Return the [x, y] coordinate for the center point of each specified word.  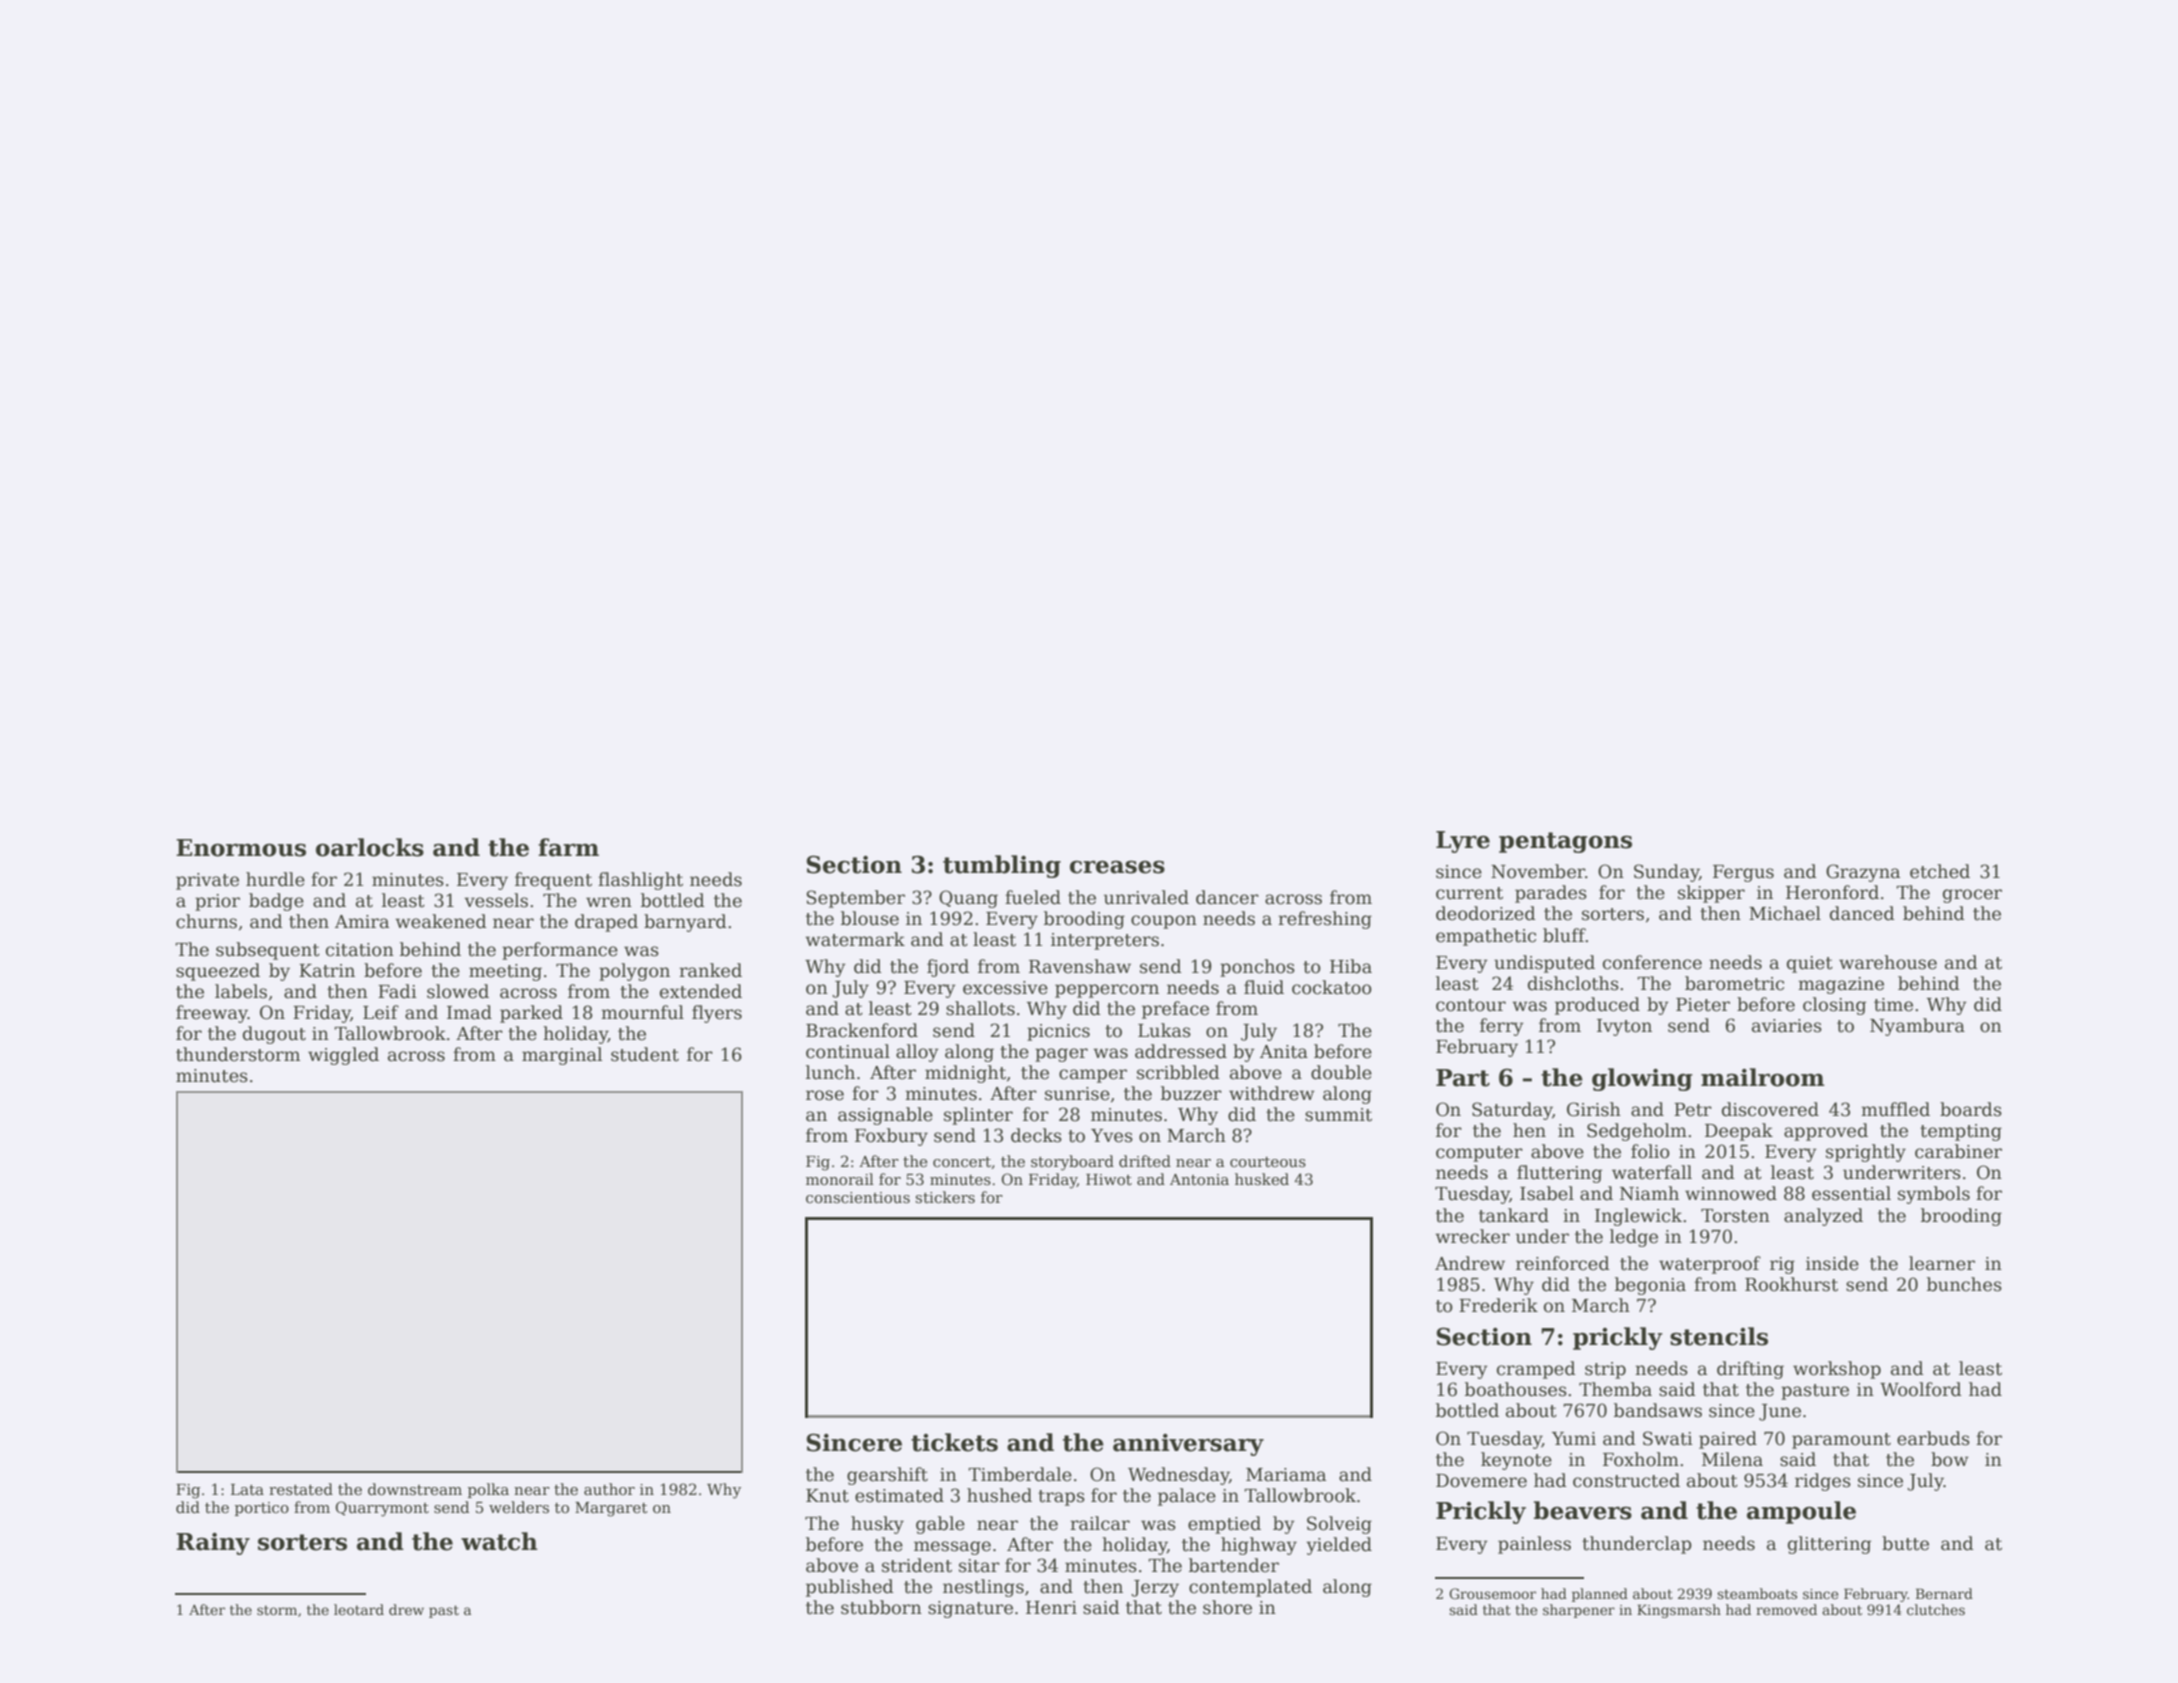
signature [970, 1609]
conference [1652, 962]
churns [206, 921]
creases [1117, 867]
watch [499, 1541]
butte [1905, 1543]
